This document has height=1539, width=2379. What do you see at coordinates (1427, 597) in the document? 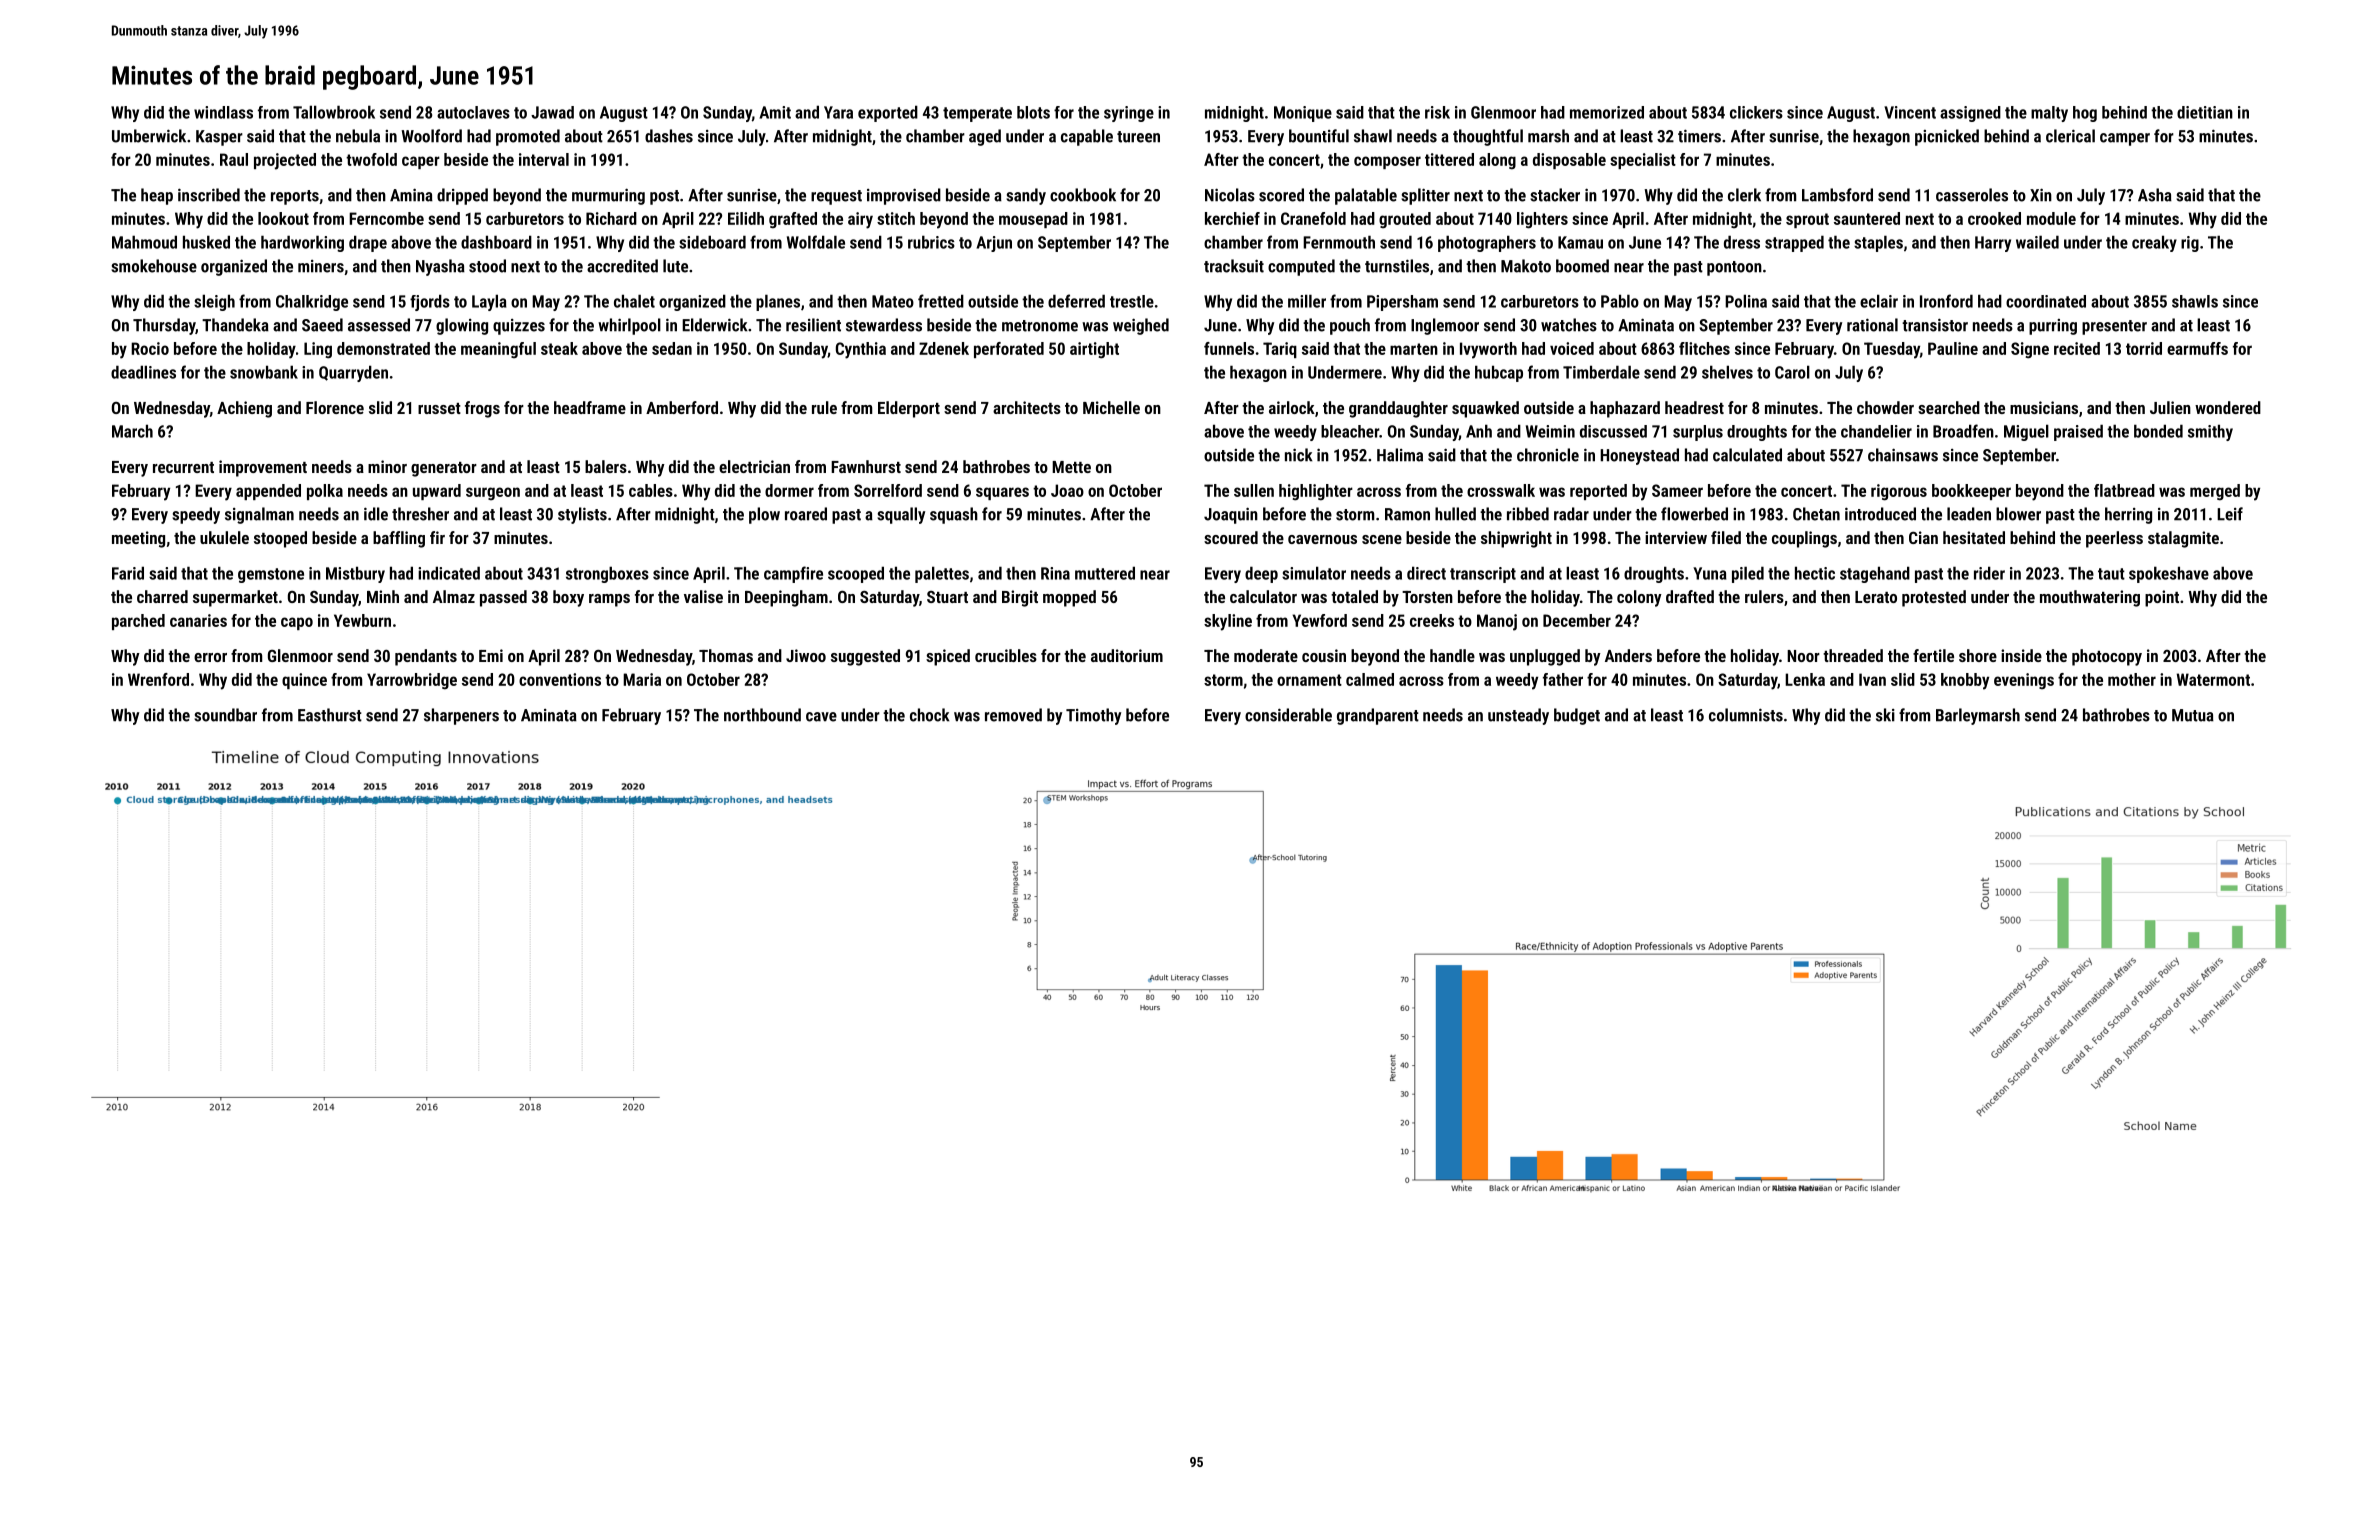
I see `Torsten` at bounding box center [1427, 597].
